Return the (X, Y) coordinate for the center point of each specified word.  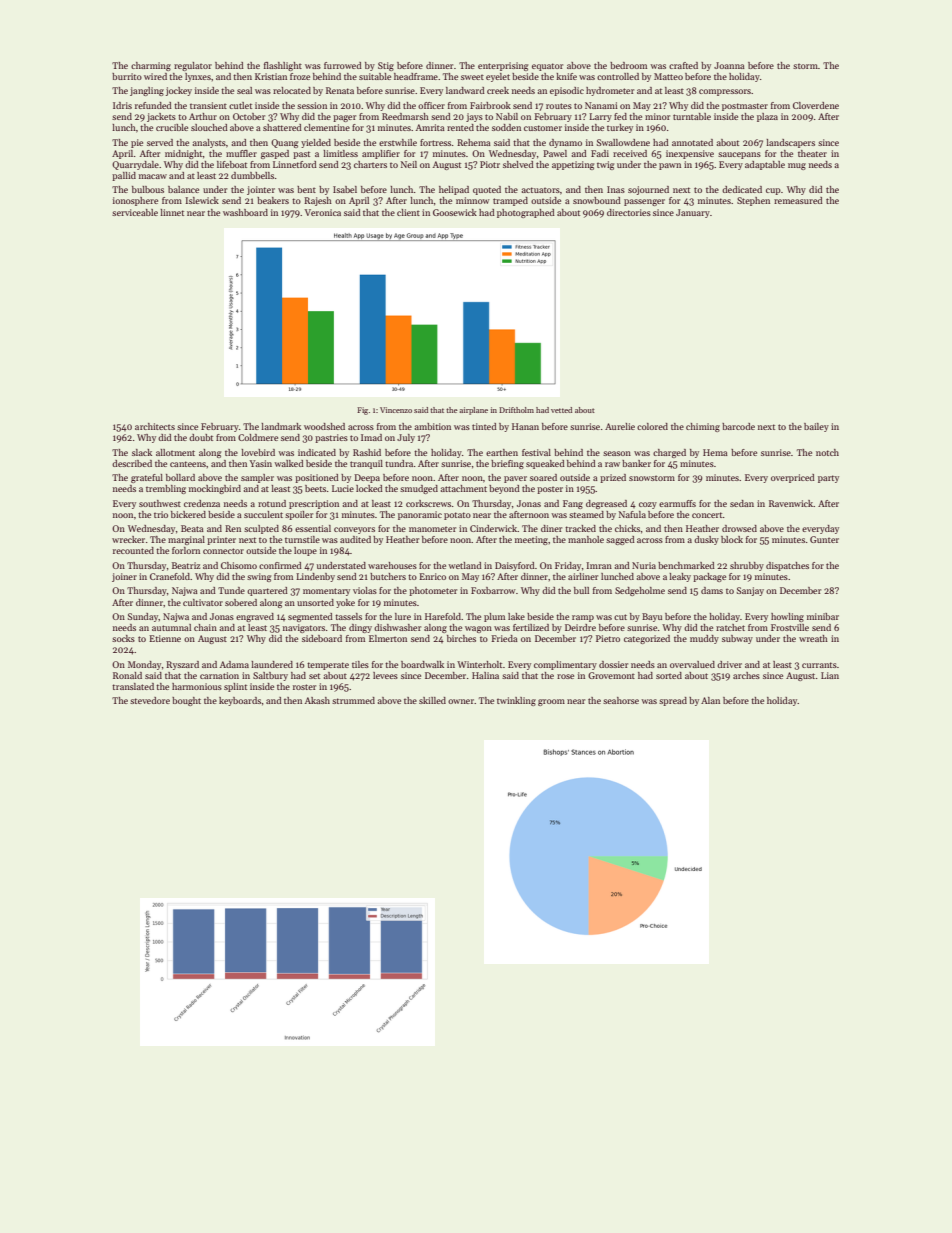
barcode (738, 426)
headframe (416, 76)
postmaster (745, 107)
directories (629, 212)
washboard (245, 212)
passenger (644, 202)
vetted (561, 410)
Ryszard (182, 665)
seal (244, 90)
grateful (147, 478)
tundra (399, 463)
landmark (281, 426)
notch (827, 452)
